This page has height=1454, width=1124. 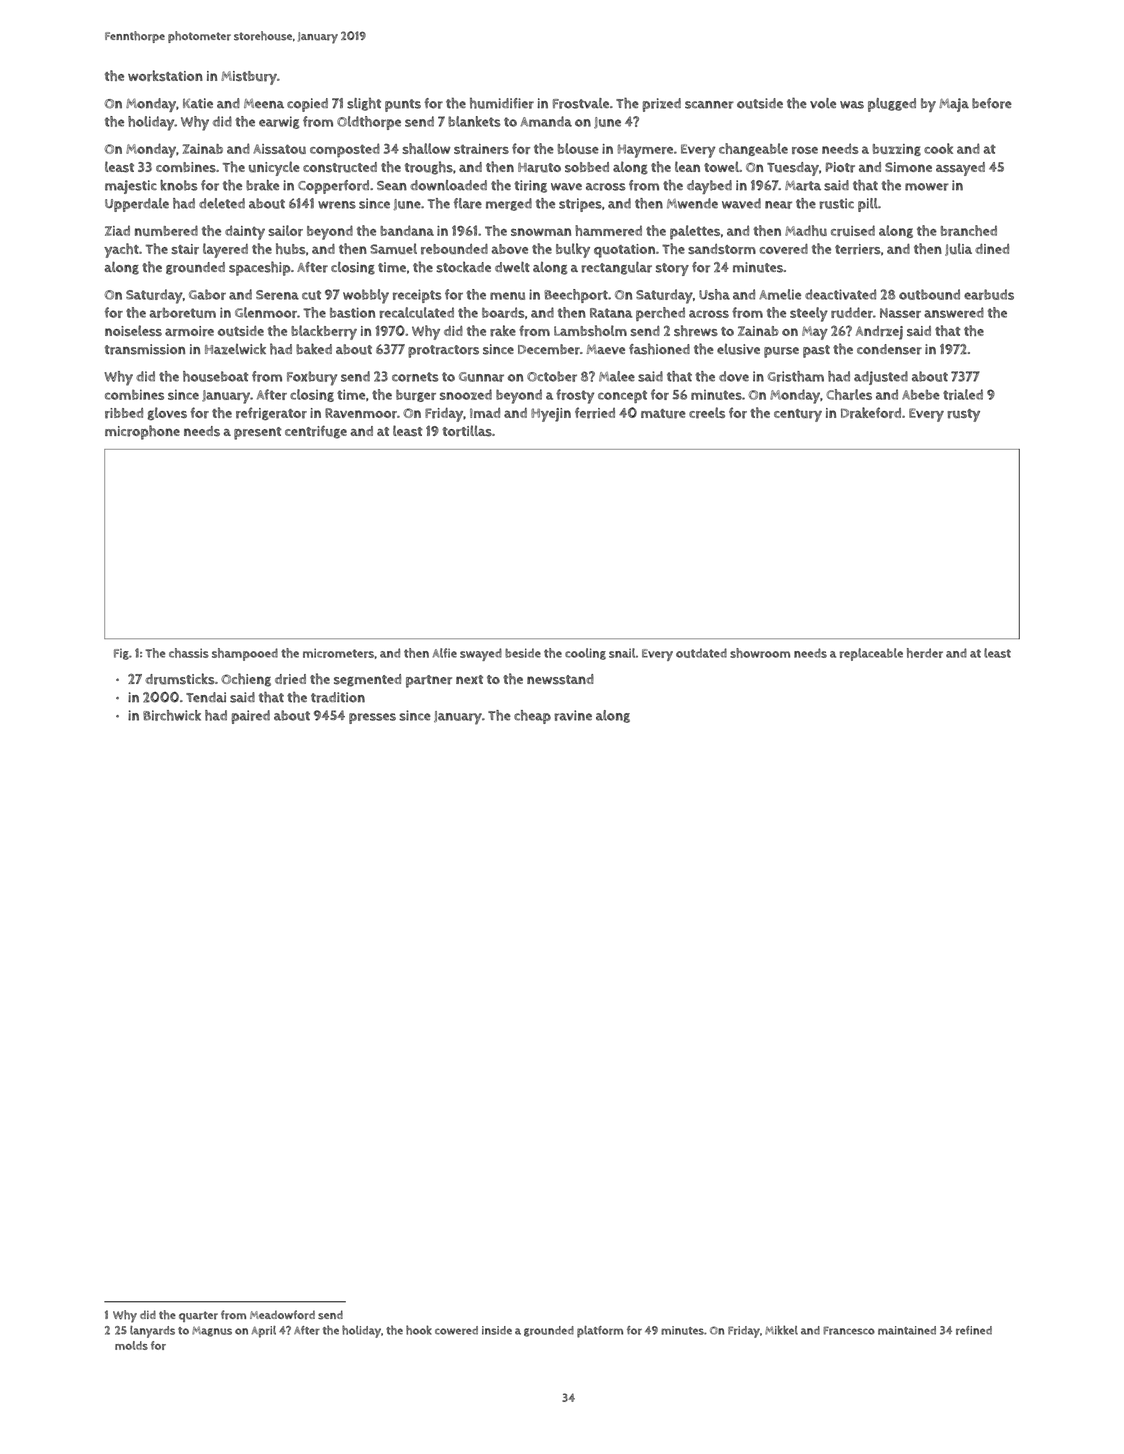 I want to click on presses, so click(x=372, y=718).
